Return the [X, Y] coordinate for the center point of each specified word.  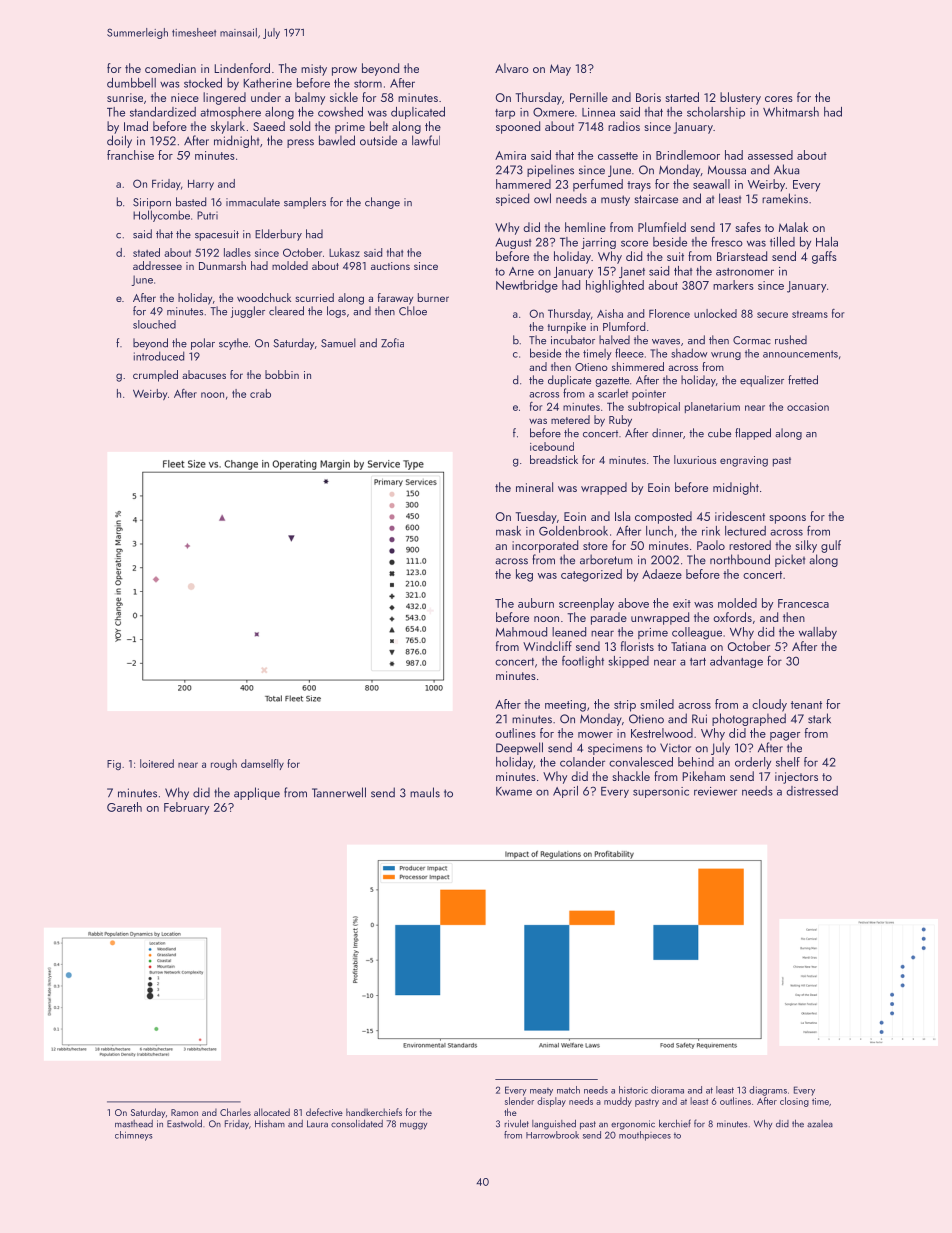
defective [324, 1112]
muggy [413, 1126]
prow [344, 71]
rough [224, 764]
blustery [740, 98]
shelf [788, 762]
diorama [667, 1090]
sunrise [125, 97]
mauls [425, 792]
